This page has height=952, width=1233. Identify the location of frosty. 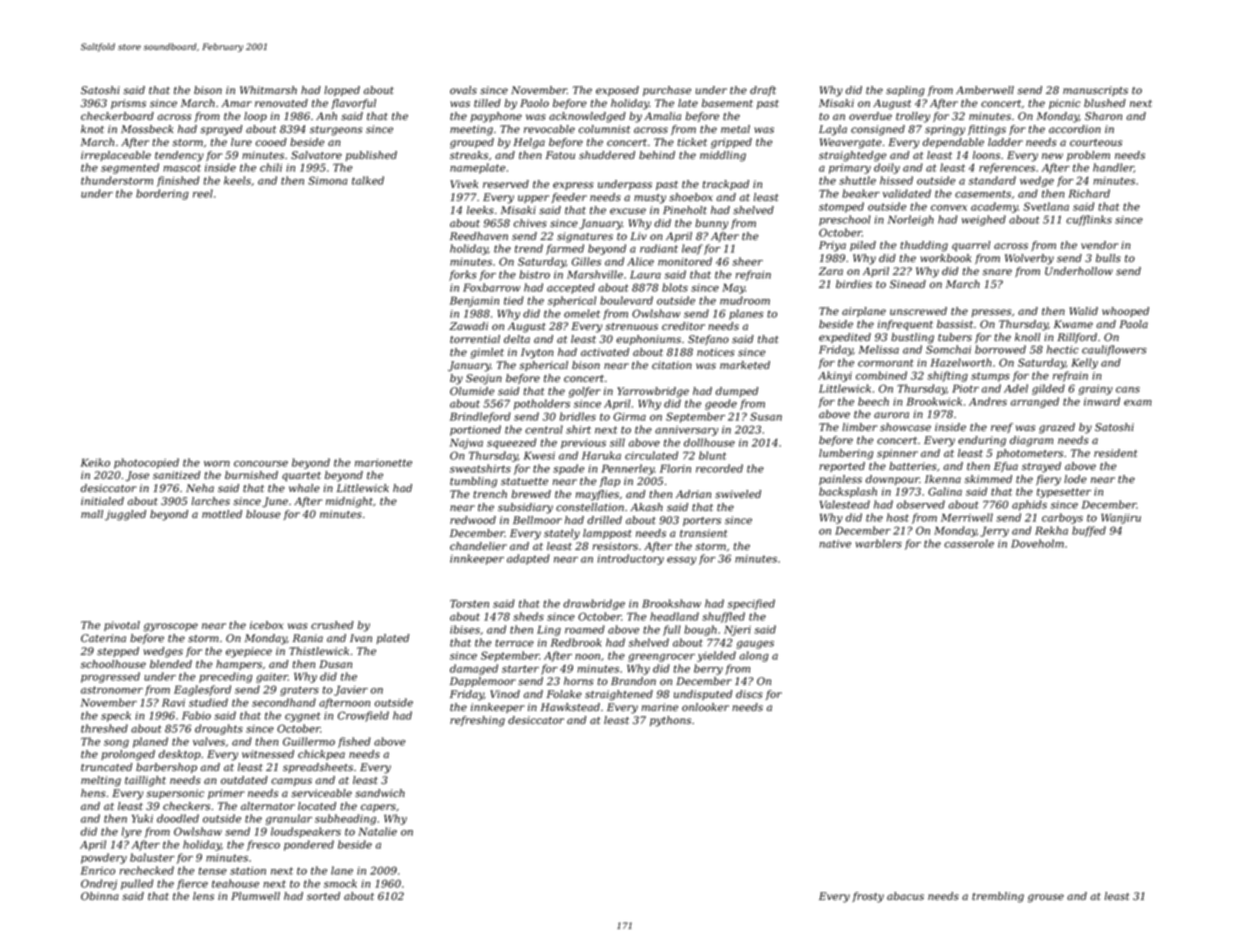
(868, 897).
